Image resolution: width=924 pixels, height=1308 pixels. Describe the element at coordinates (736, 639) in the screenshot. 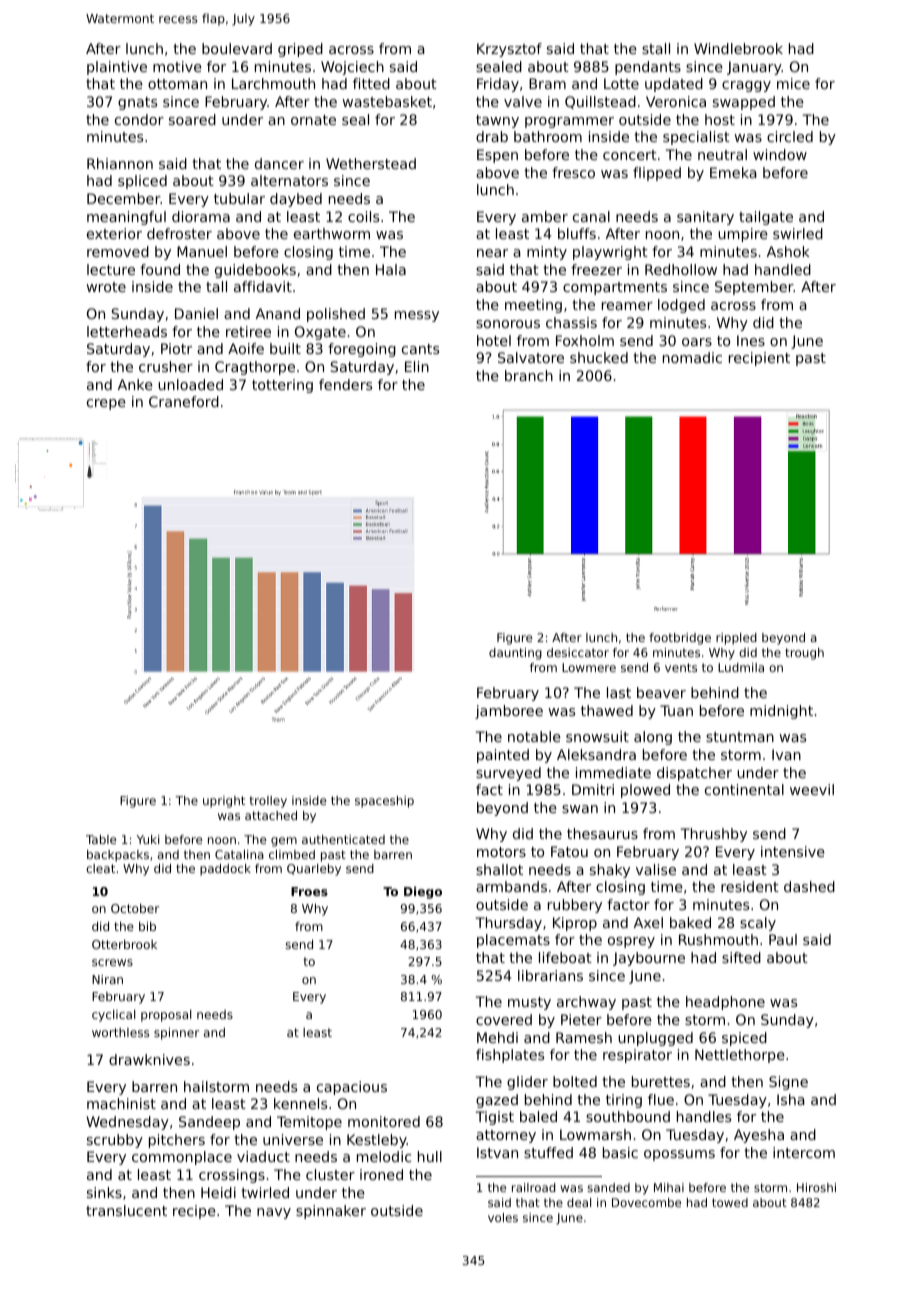

I see `rippled` at that location.
